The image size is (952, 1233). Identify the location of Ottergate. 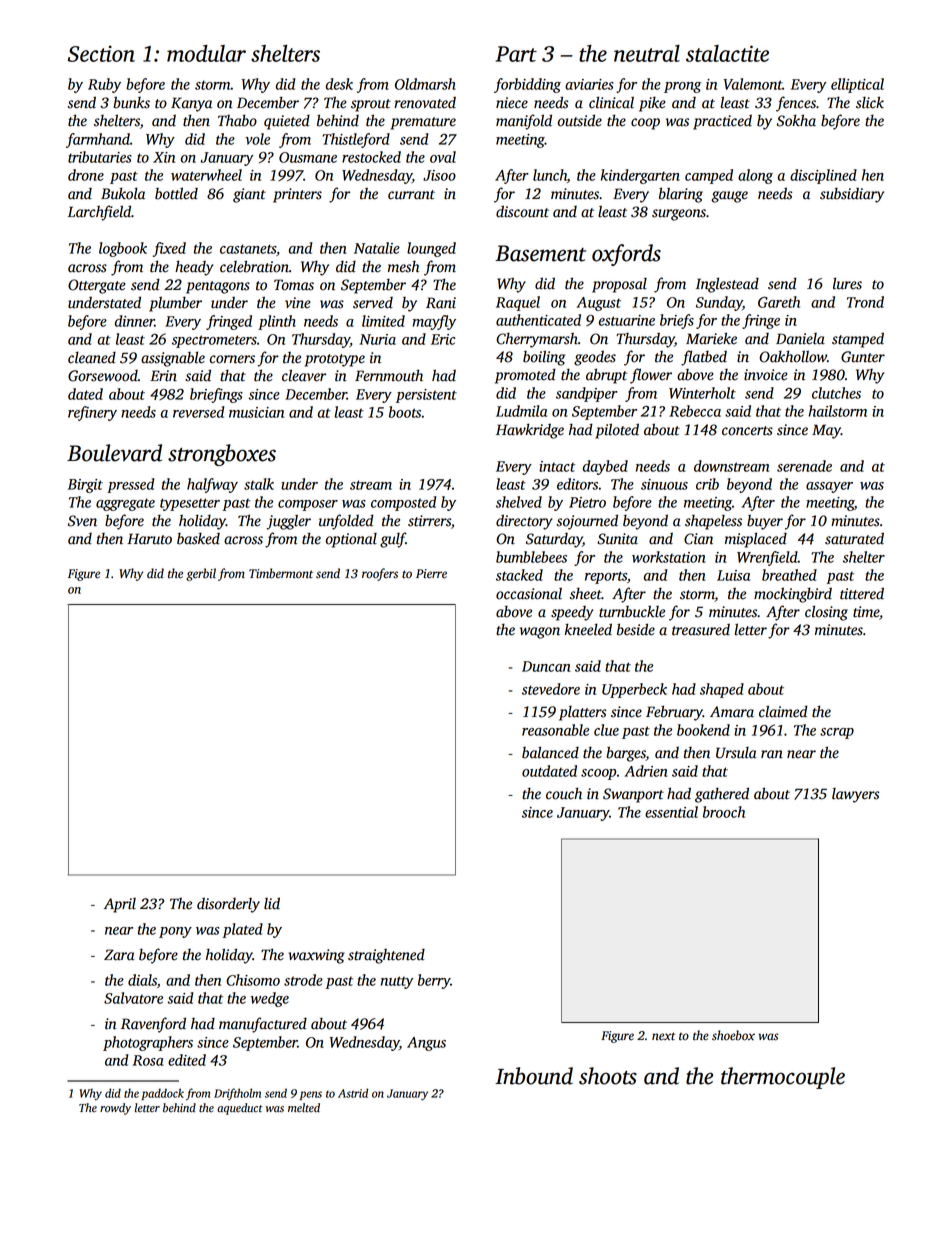
(97, 286).
